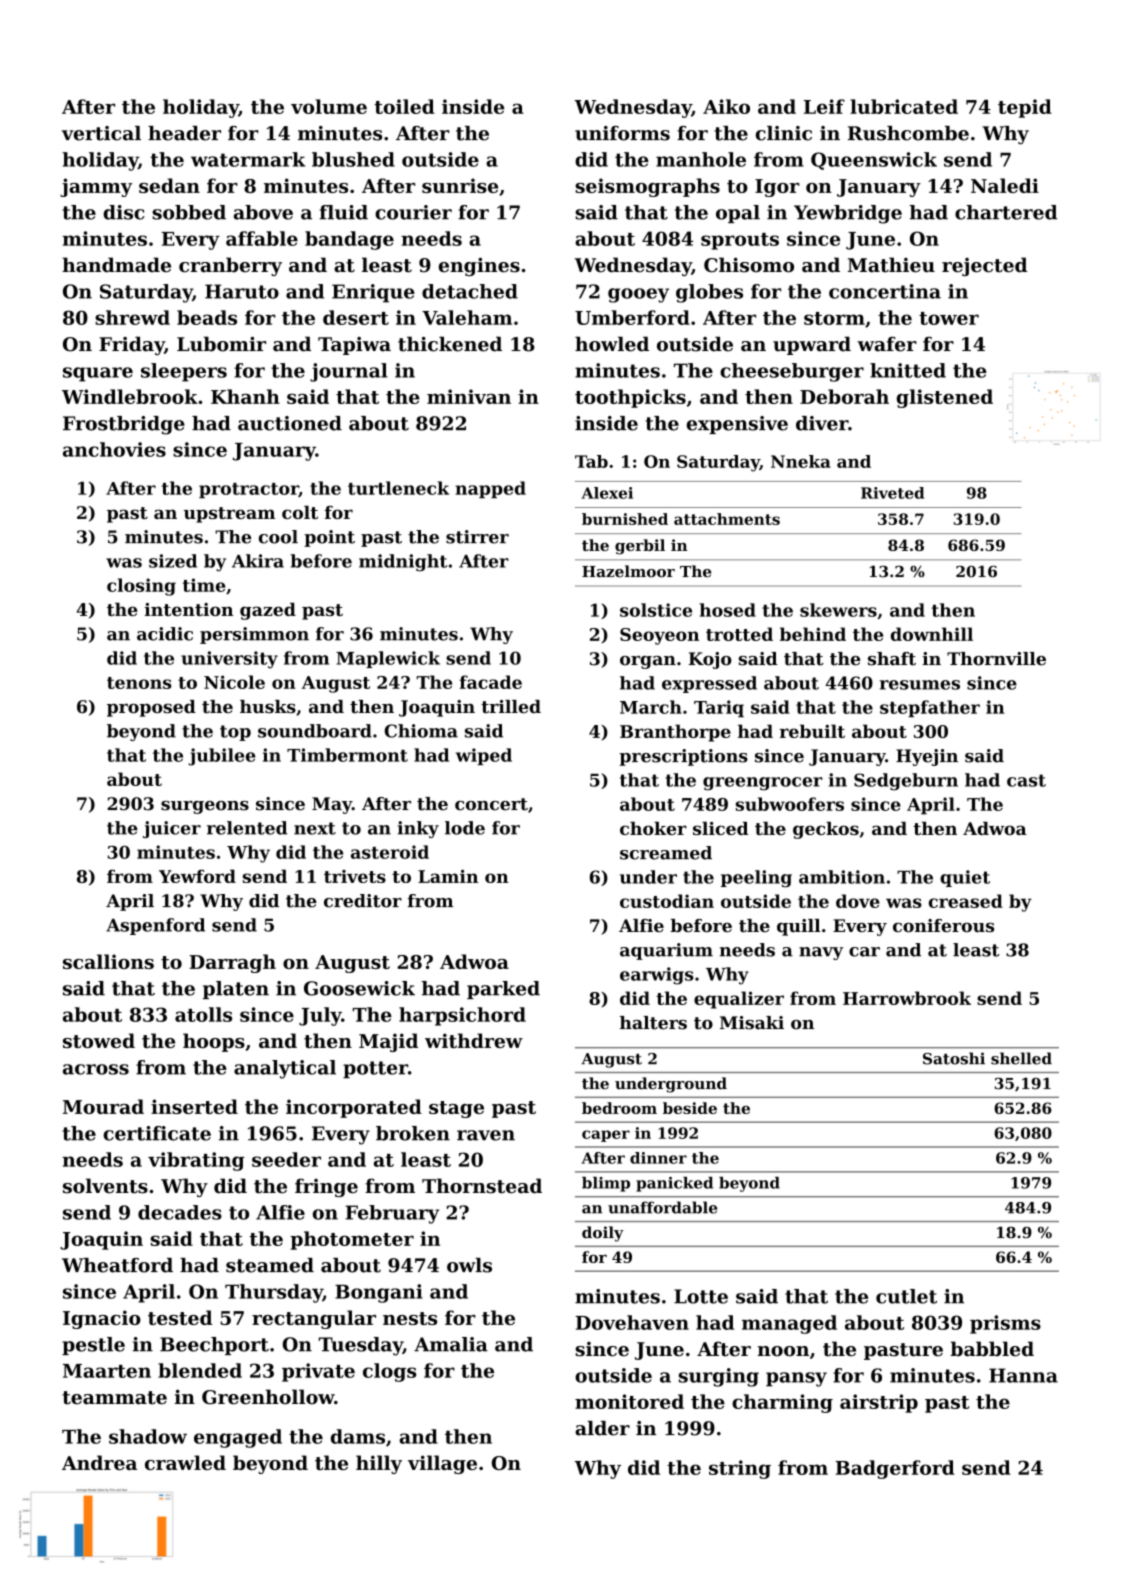  I want to click on inserted, so click(194, 1106).
